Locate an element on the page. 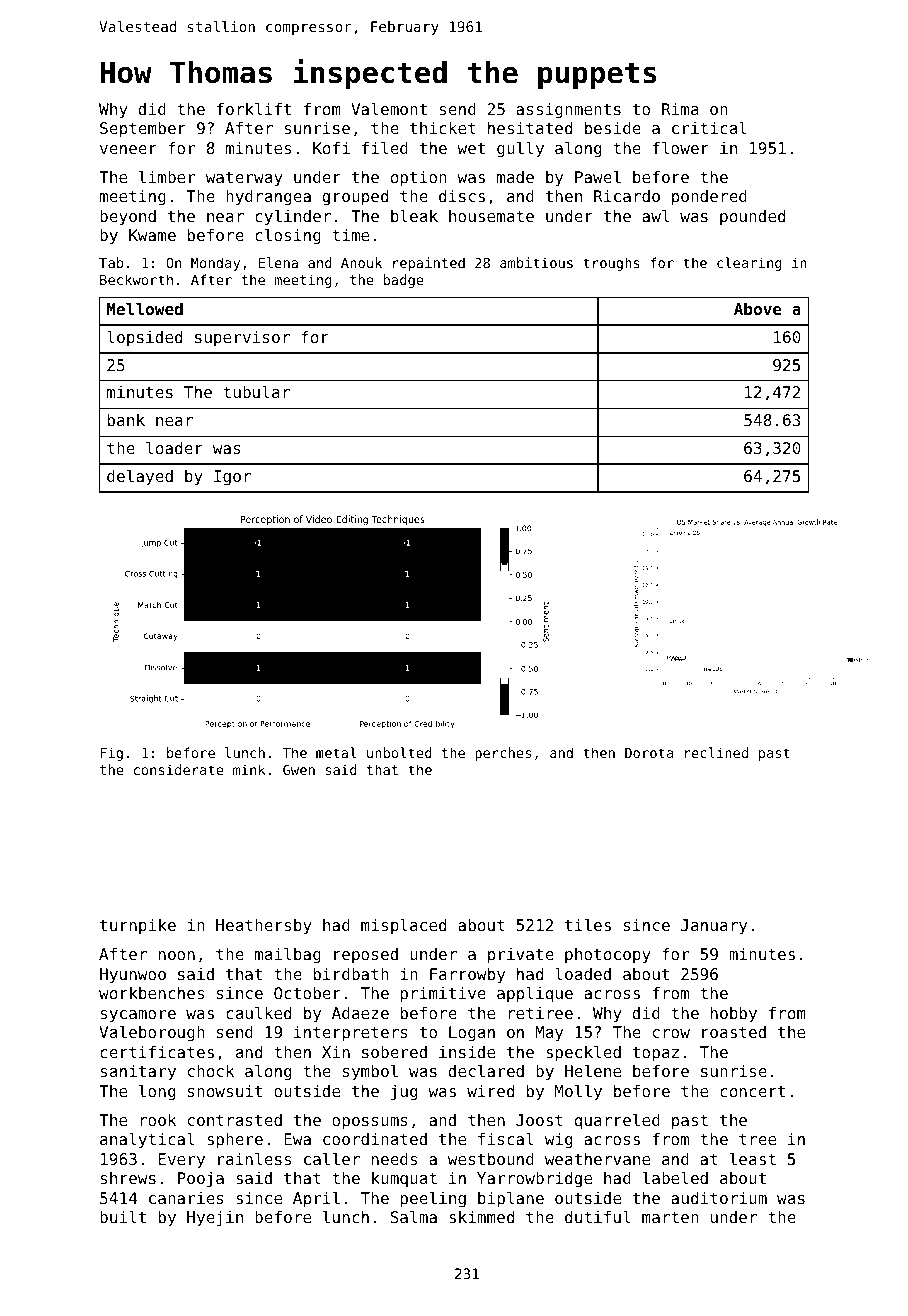 The height and width of the image is (1316, 908). Igor is located at coordinates (232, 478).
